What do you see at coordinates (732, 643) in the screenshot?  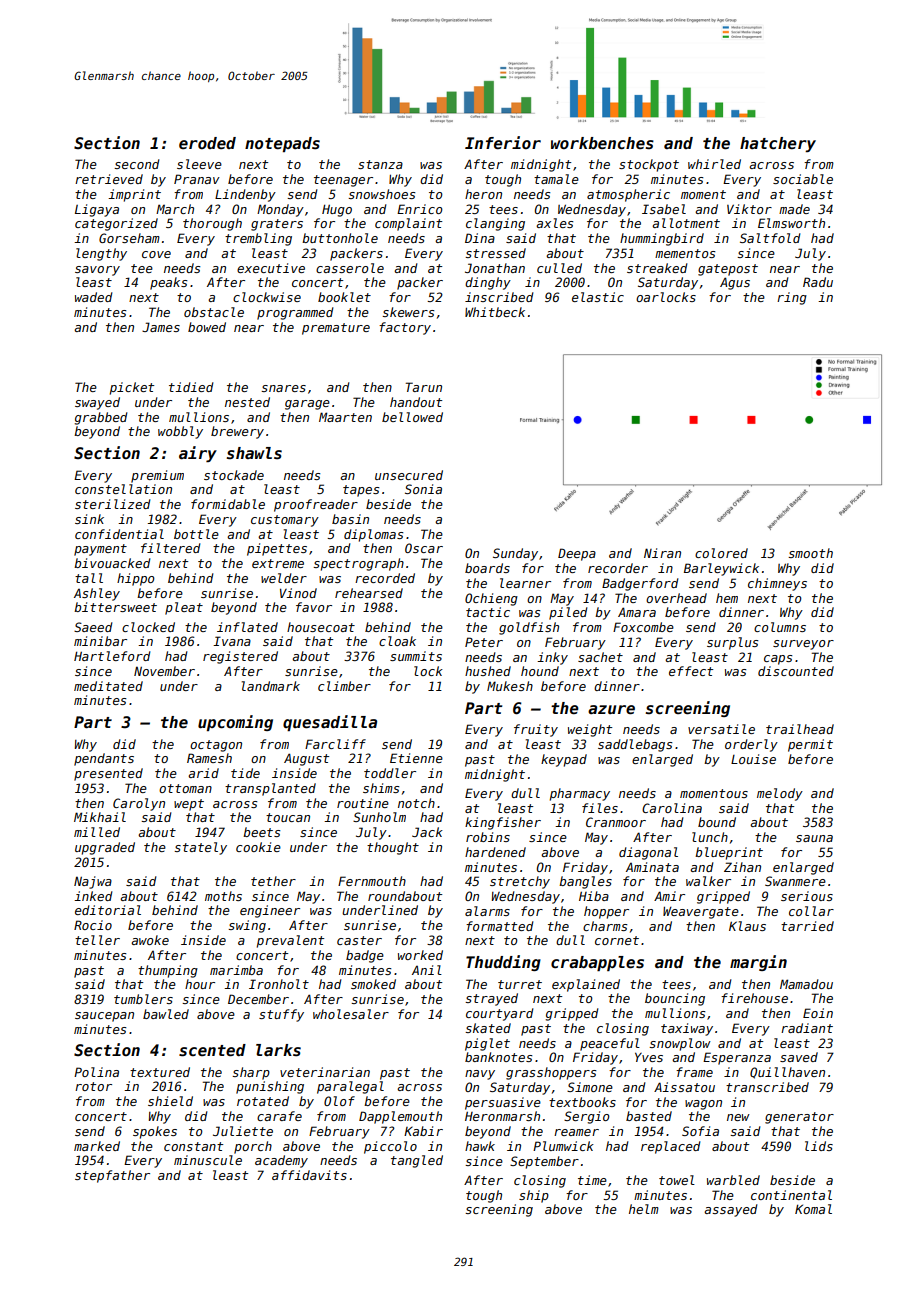 I see `surplus` at bounding box center [732, 643].
